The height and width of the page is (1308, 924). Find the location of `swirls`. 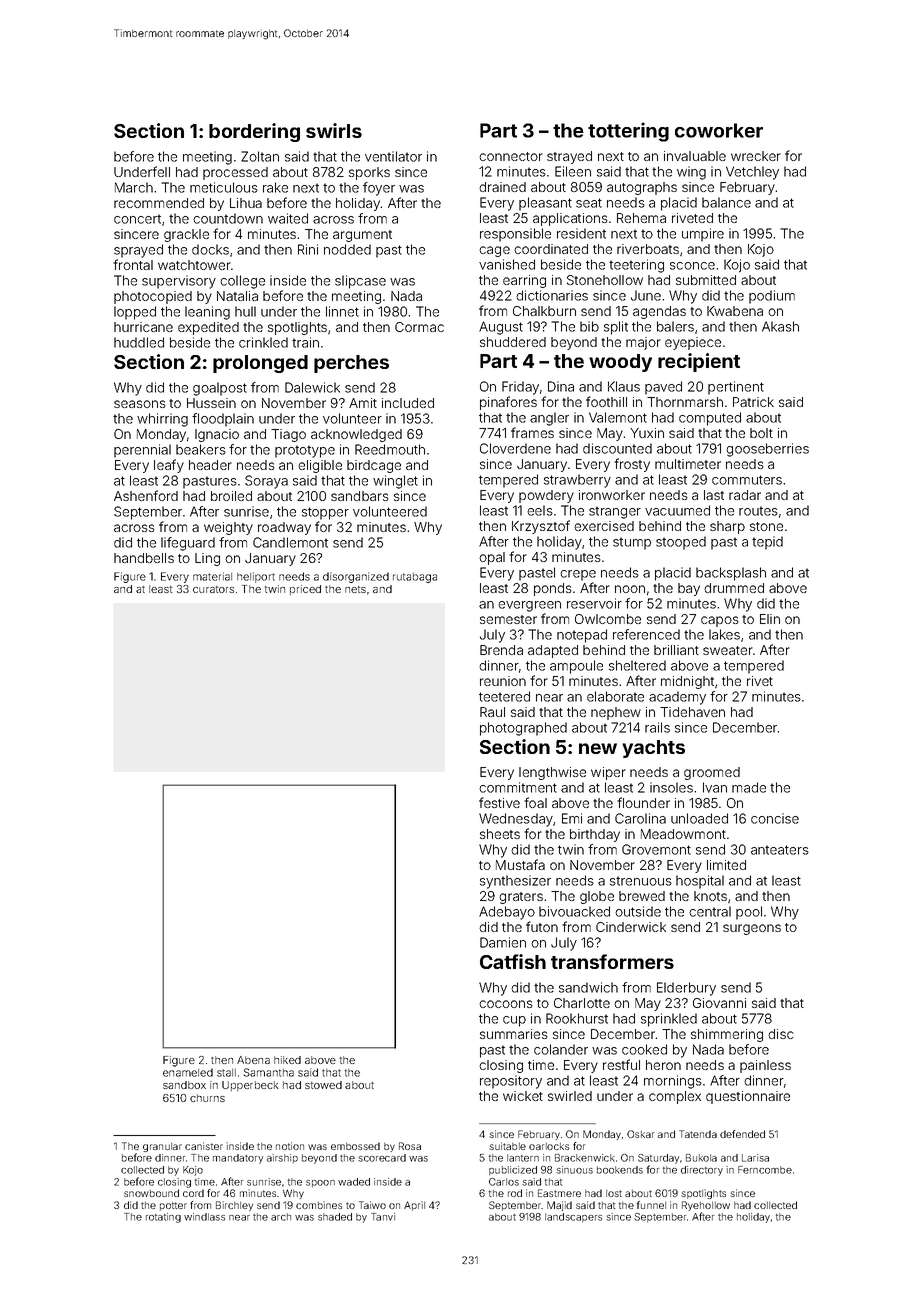

swirls is located at coordinates (334, 130).
